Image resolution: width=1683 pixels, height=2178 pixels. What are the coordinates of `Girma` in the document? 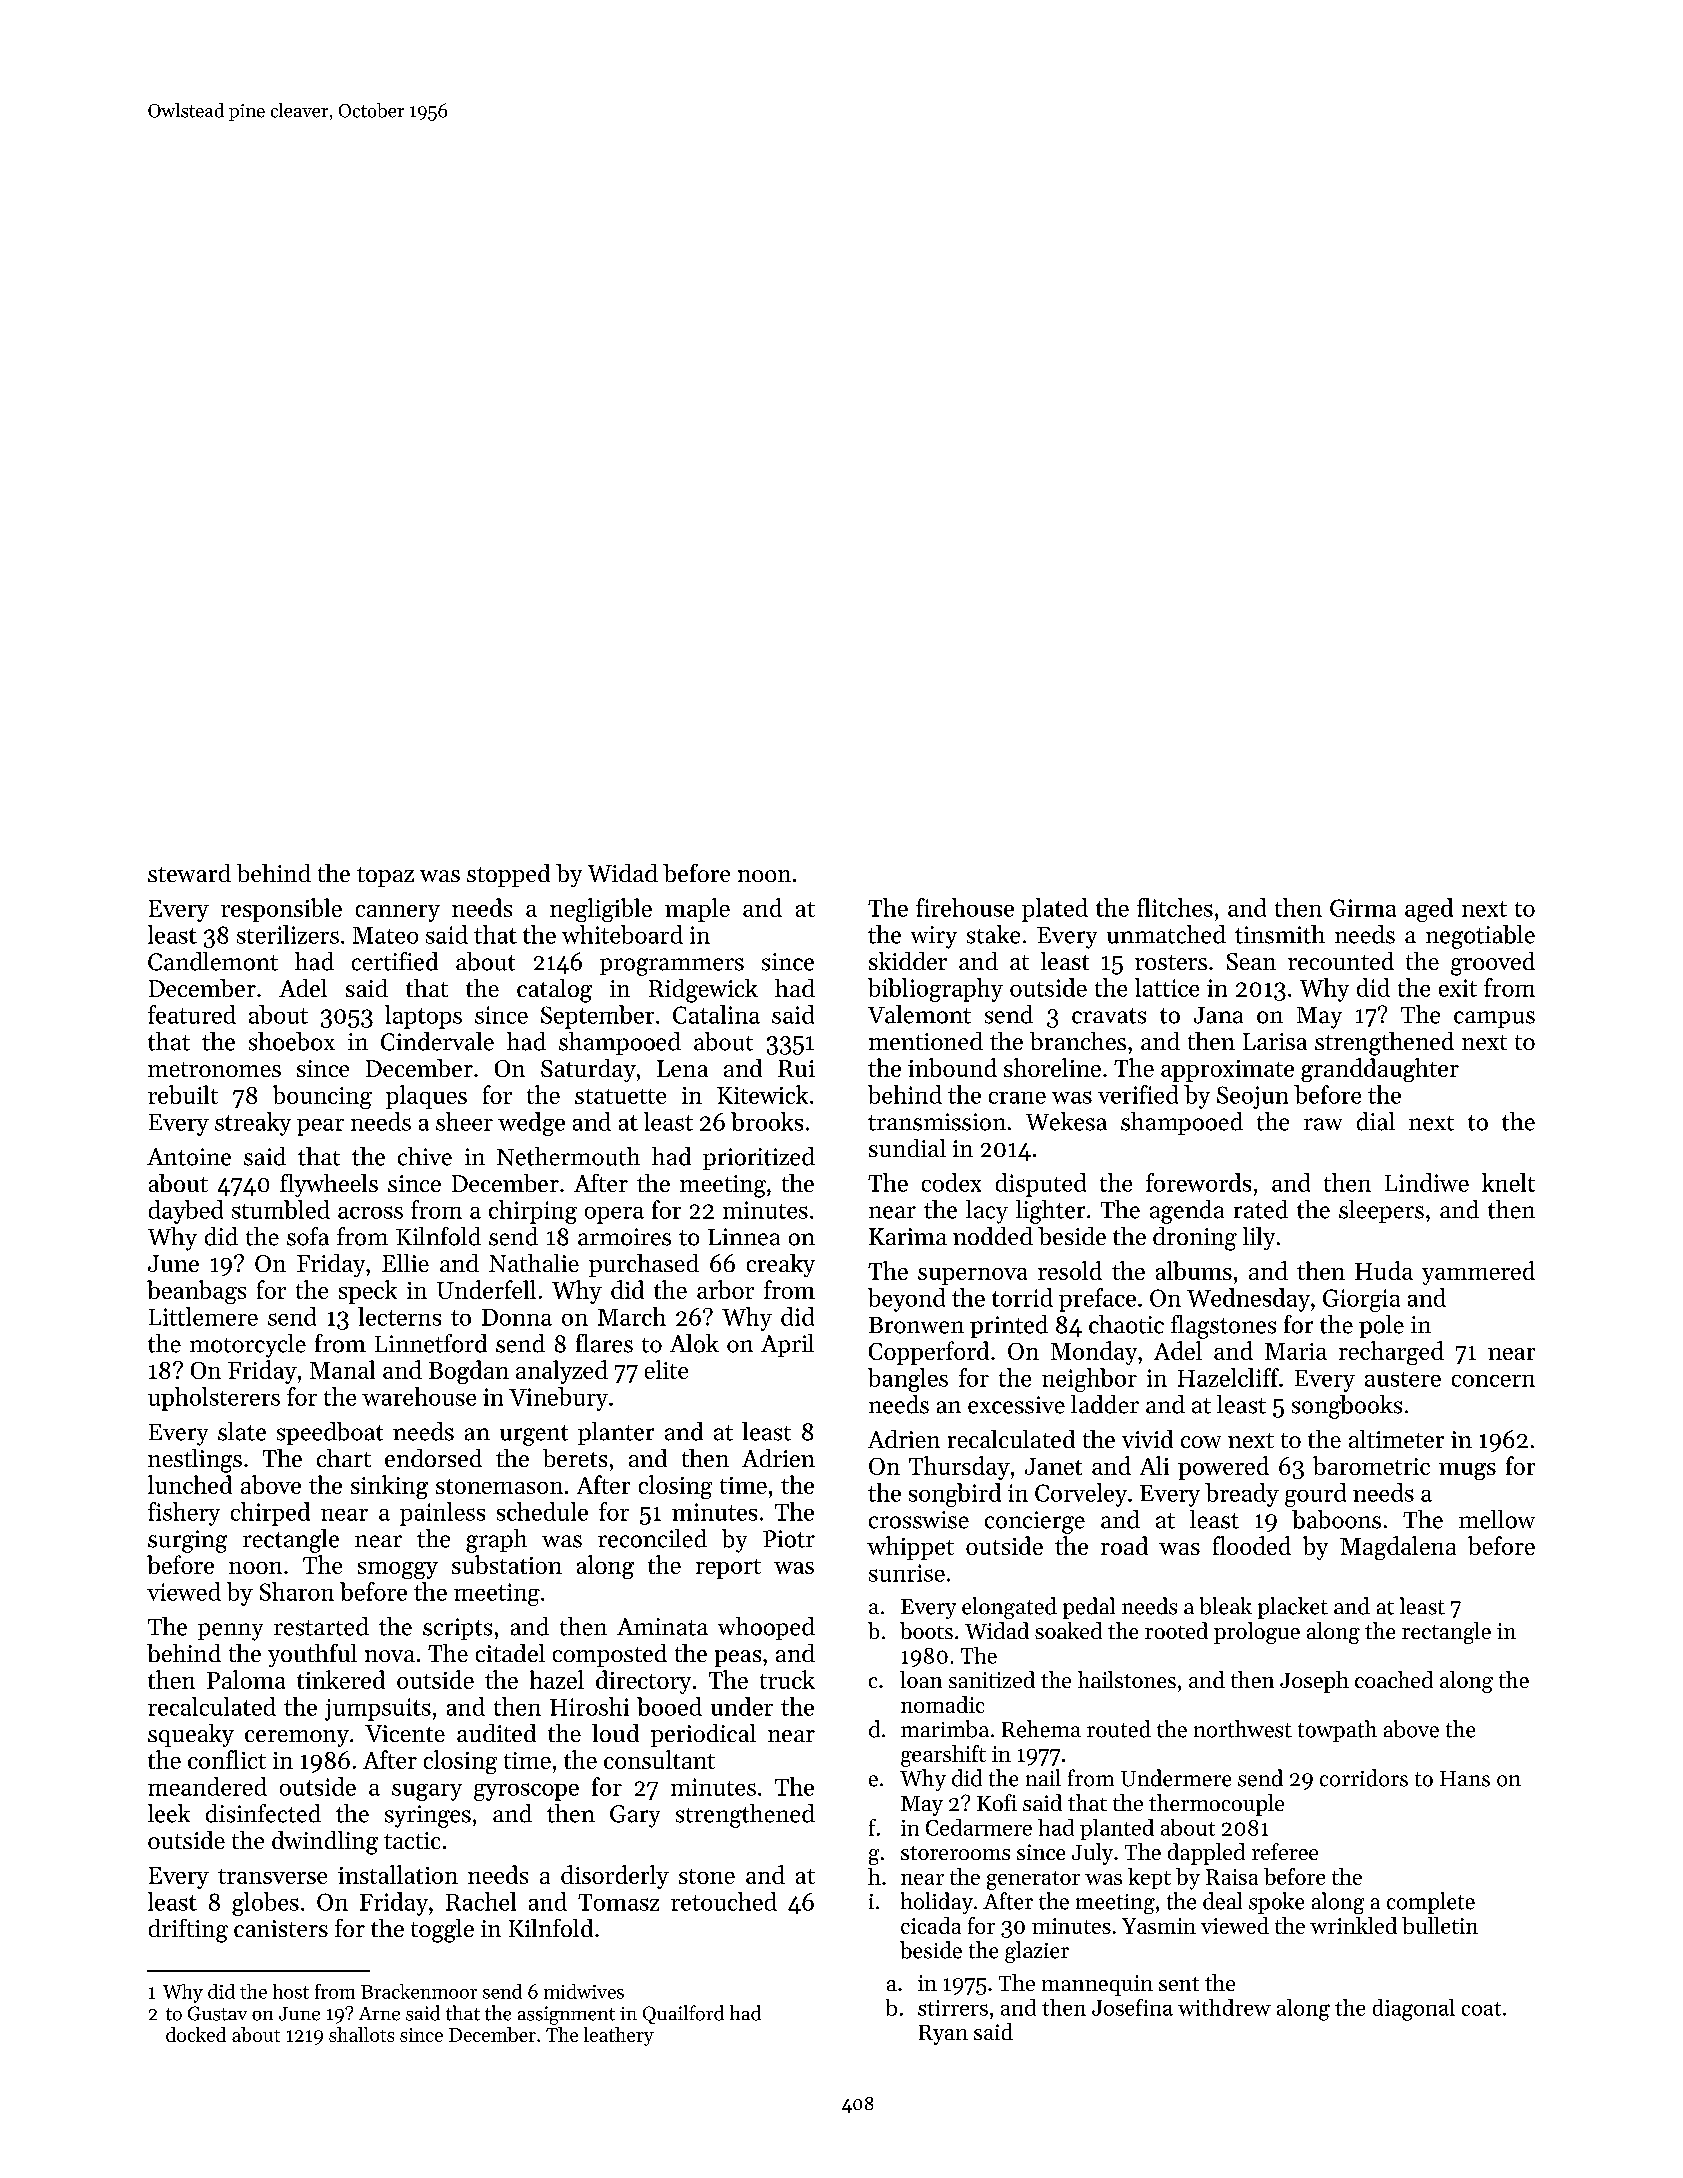 It's located at (1363, 908).
